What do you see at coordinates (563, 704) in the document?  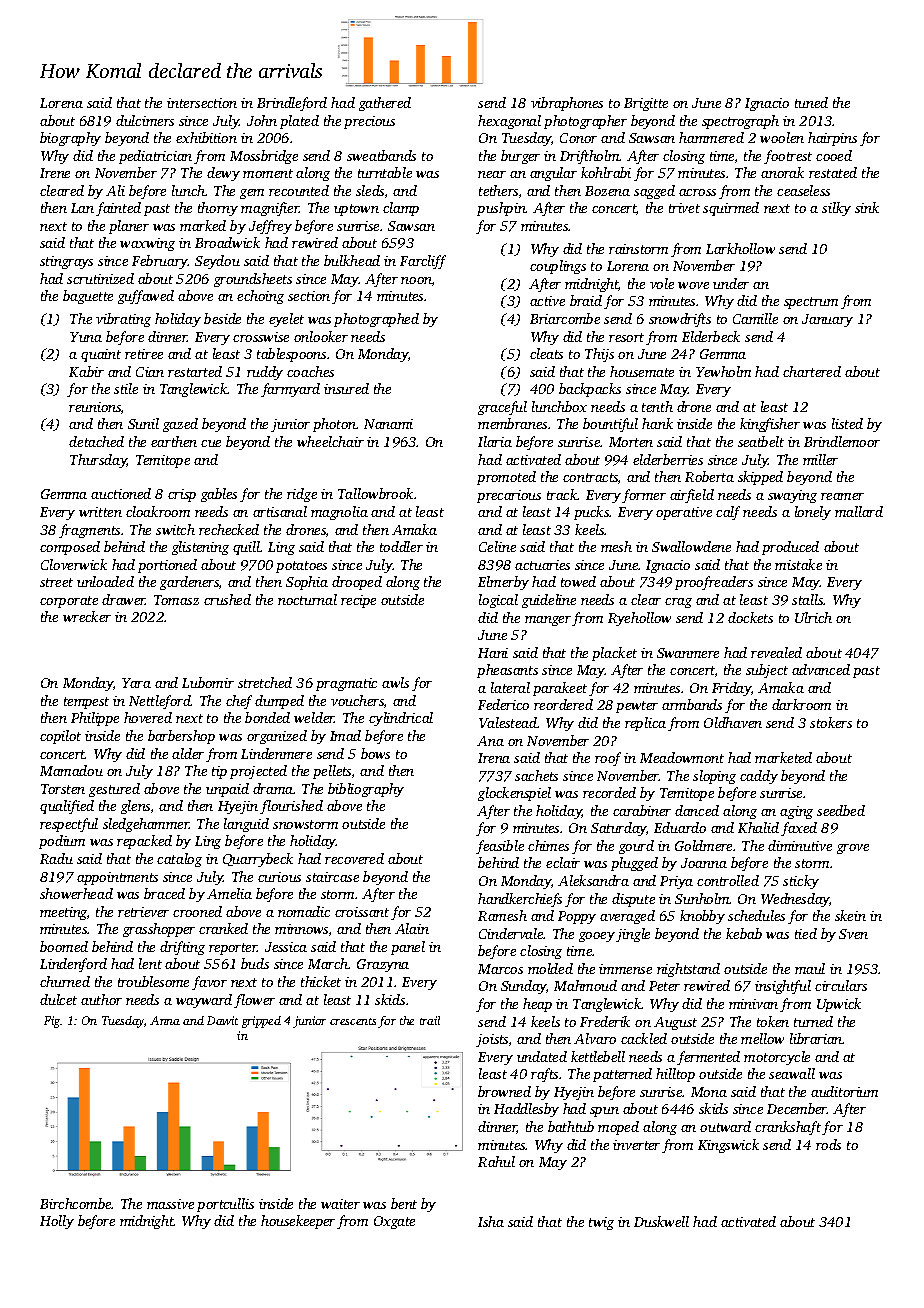 I see `reordered` at bounding box center [563, 704].
